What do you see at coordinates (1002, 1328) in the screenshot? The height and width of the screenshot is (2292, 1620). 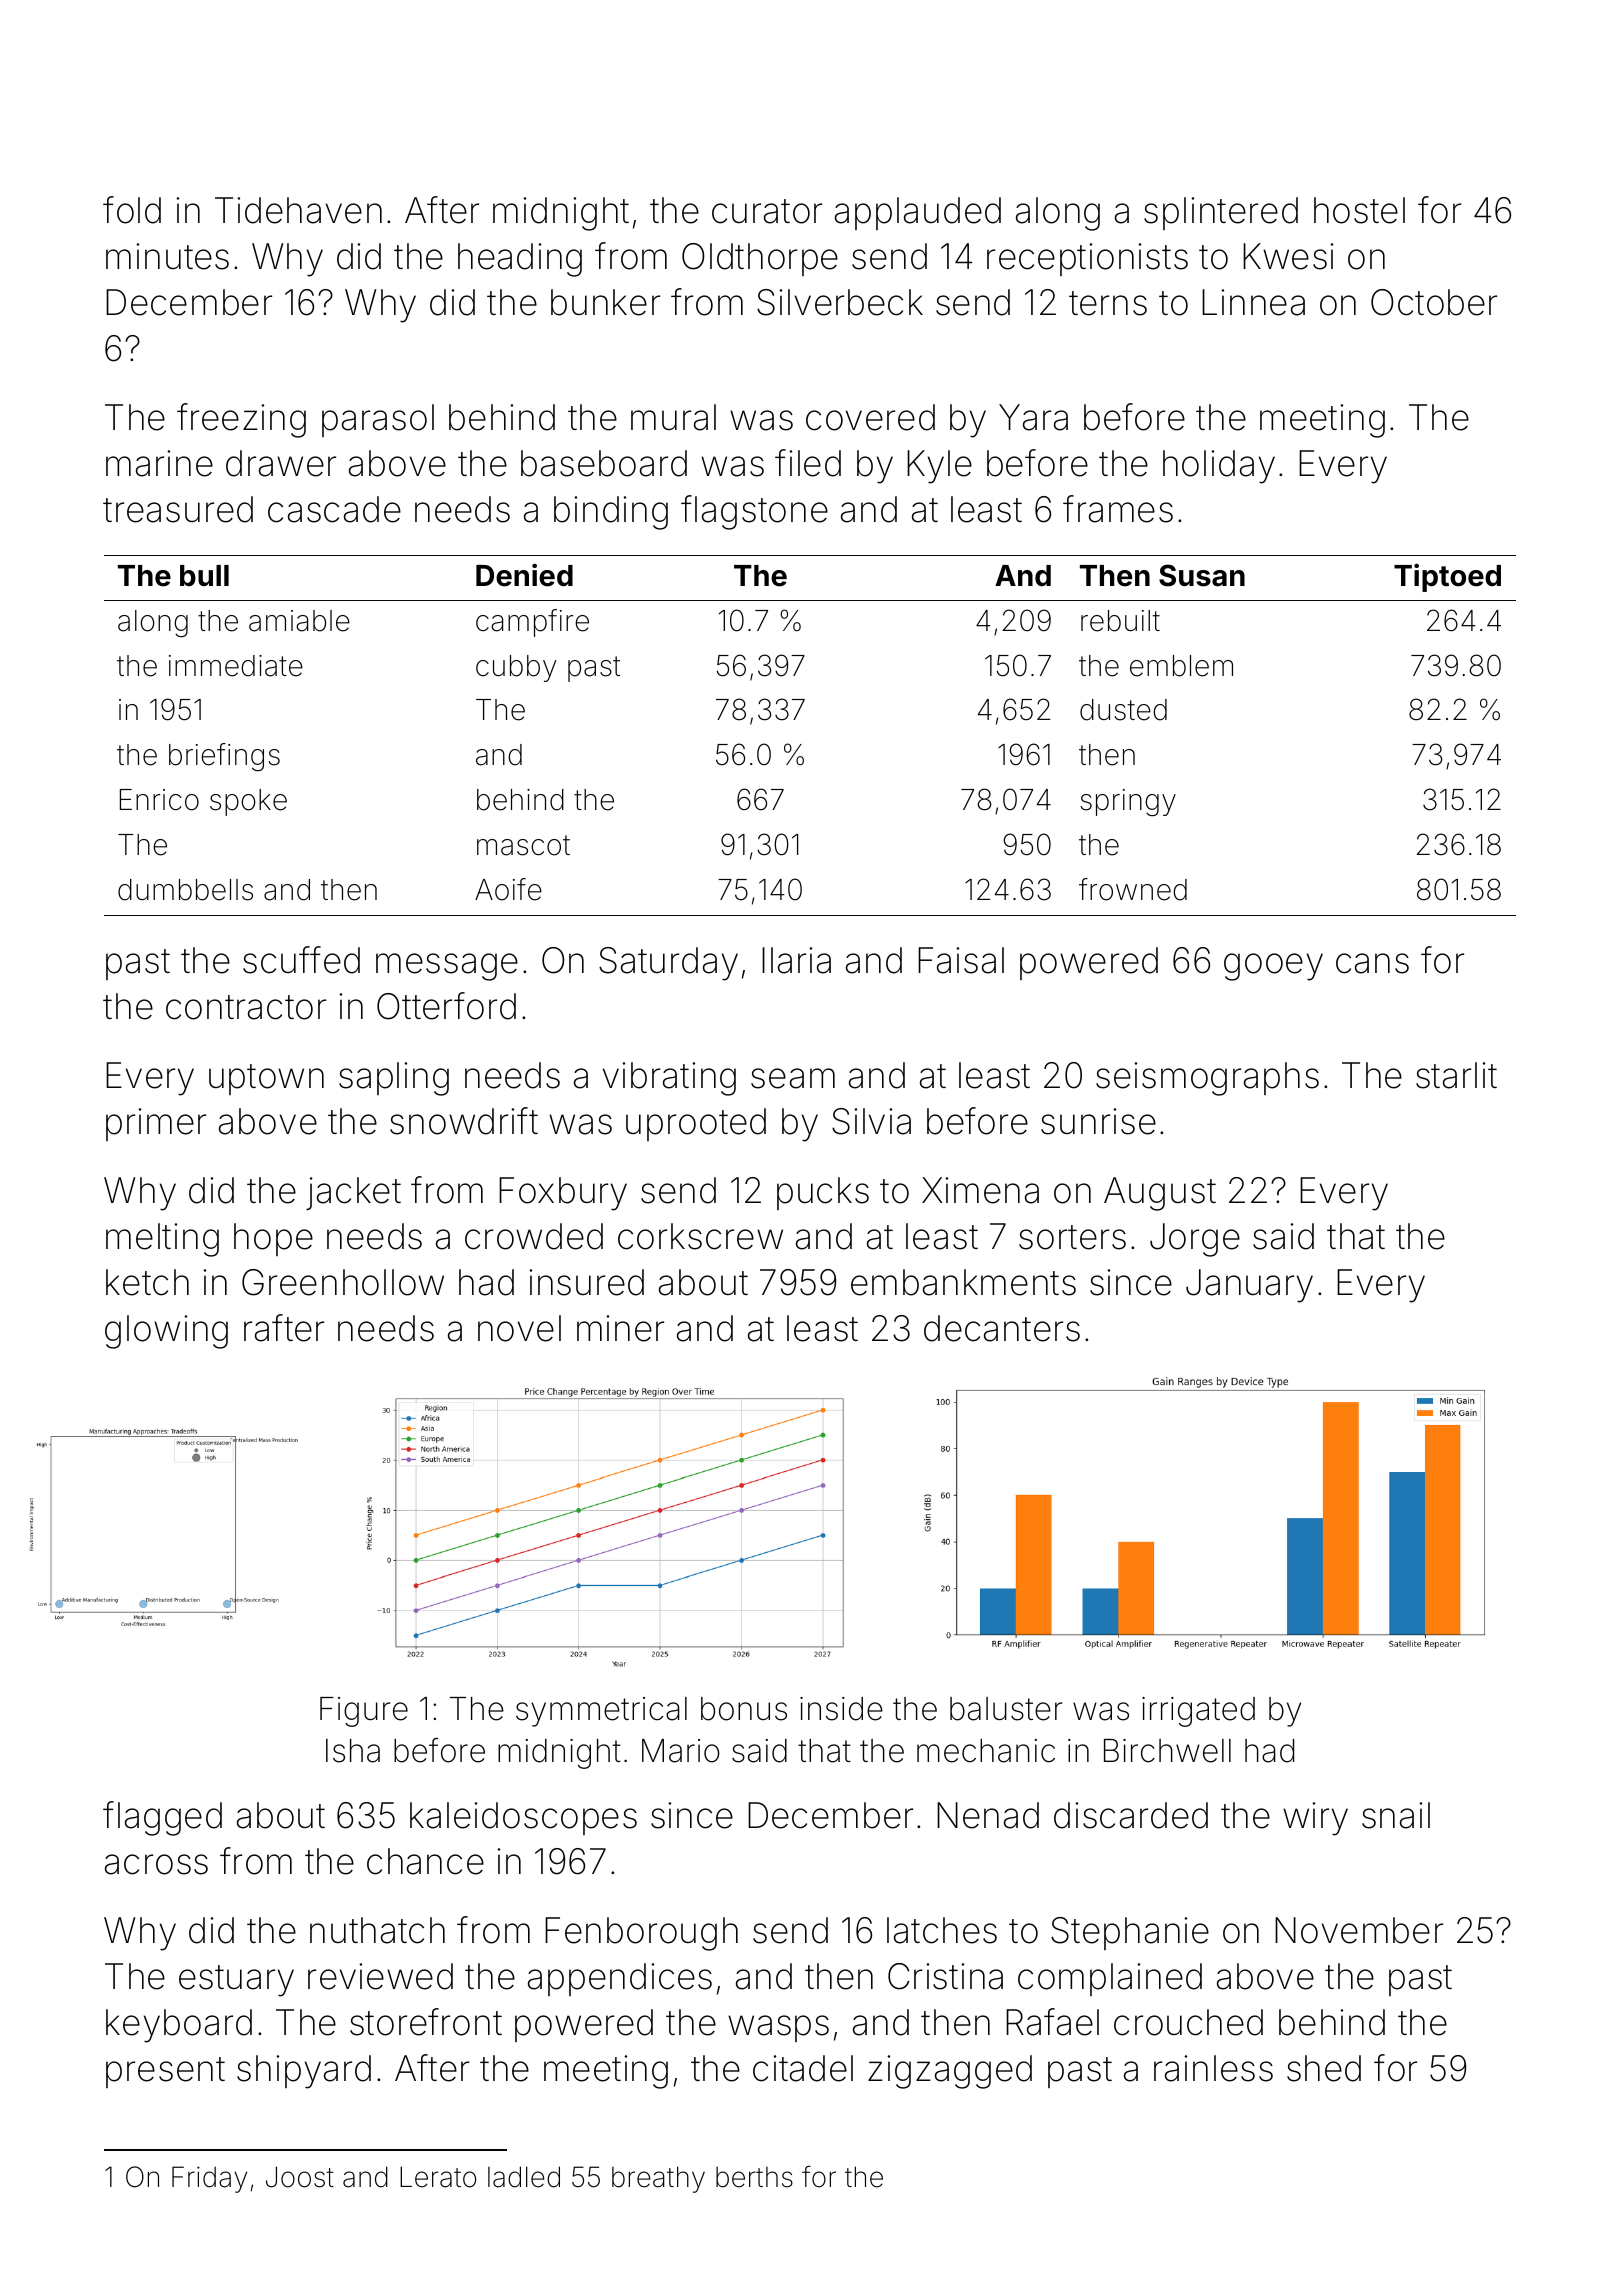 I see `decanters` at bounding box center [1002, 1328].
